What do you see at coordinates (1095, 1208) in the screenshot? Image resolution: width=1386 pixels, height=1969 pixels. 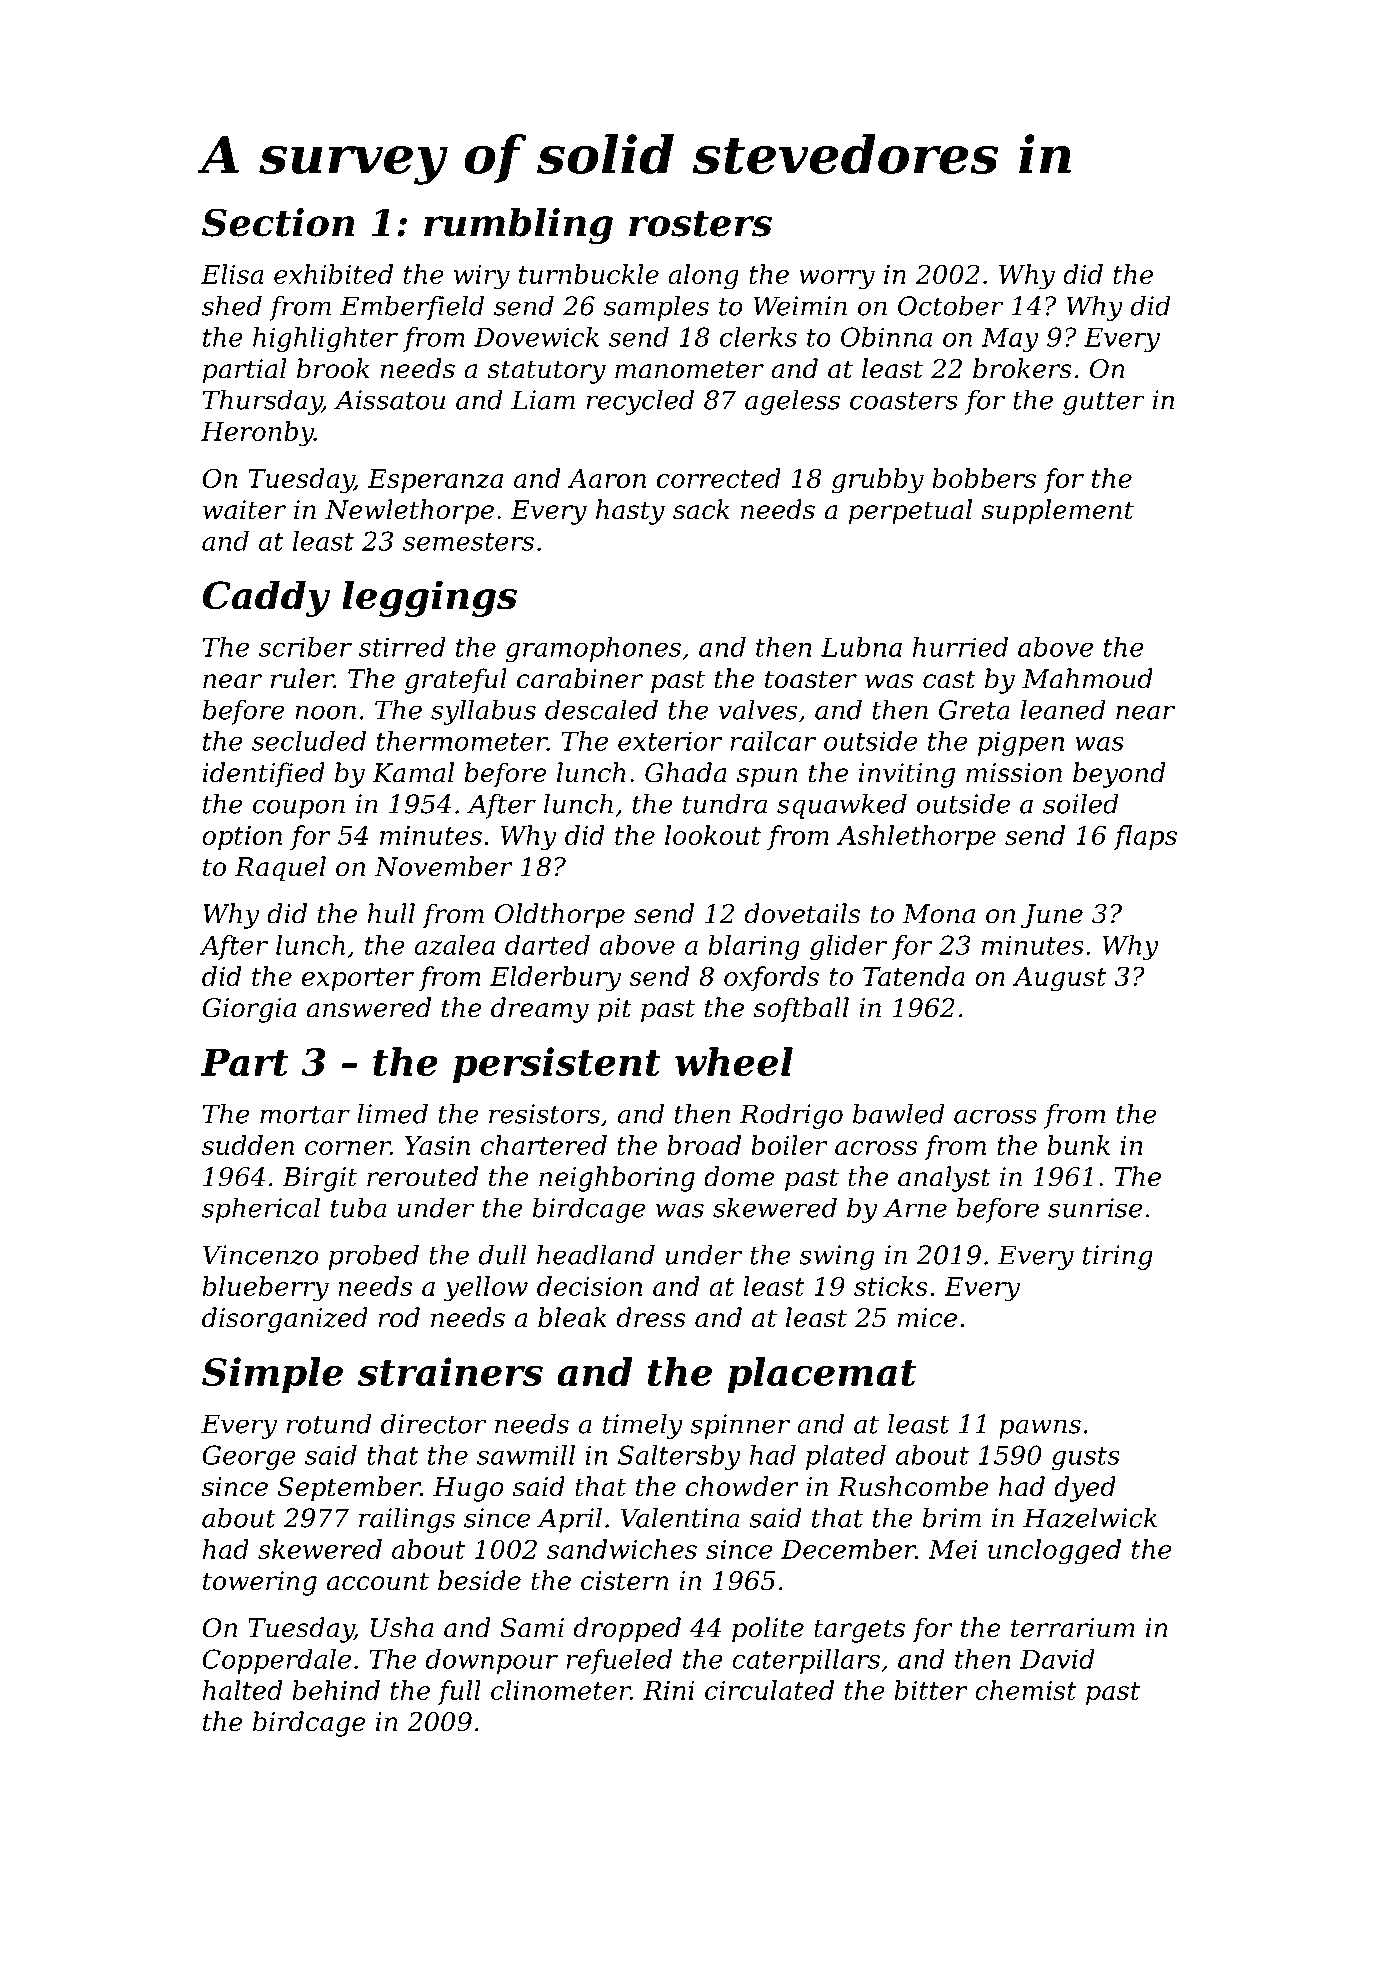 I see `sunrise` at bounding box center [1095, 1208].
